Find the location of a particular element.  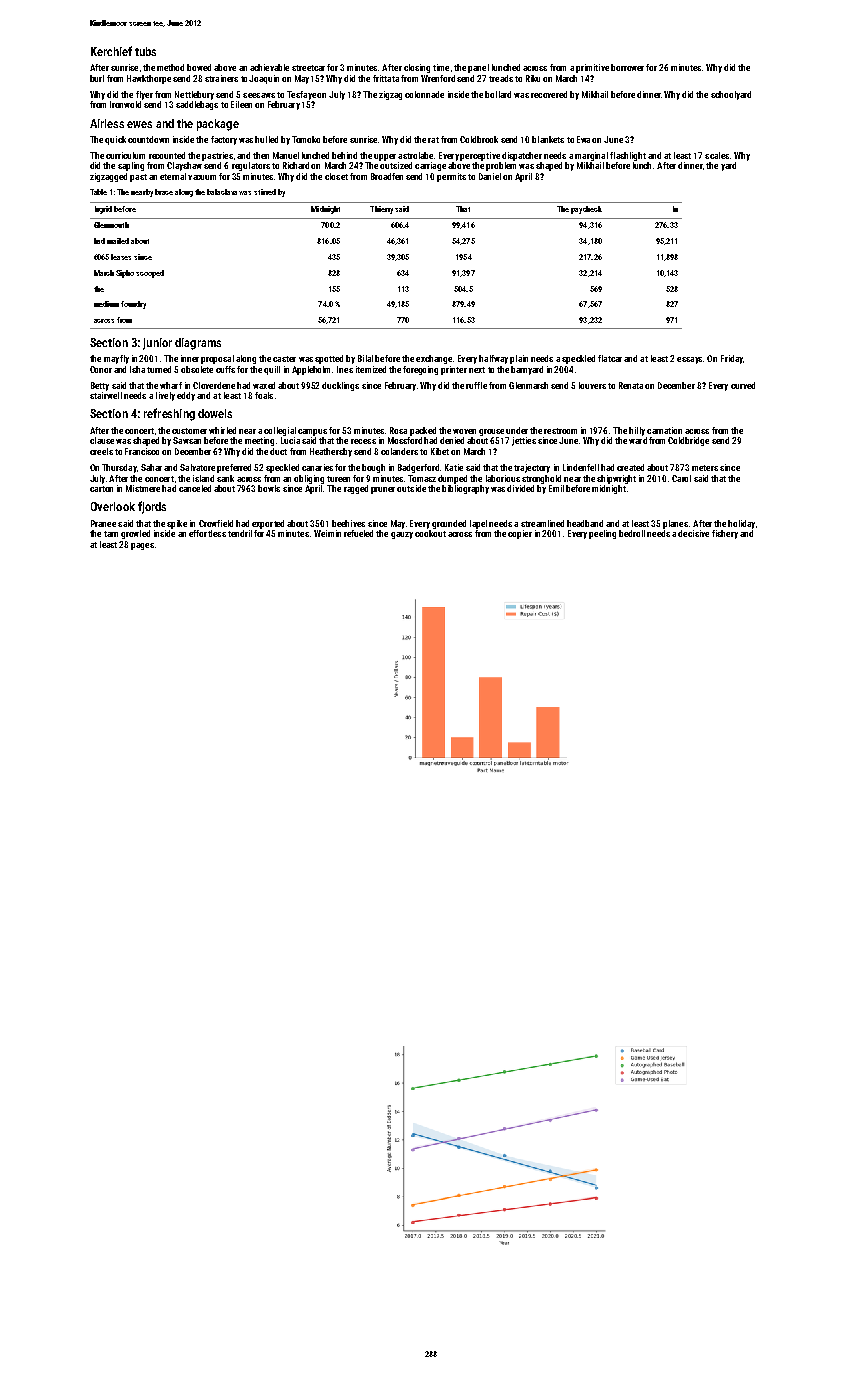

flatcar is located at coordinates (610, 358).
